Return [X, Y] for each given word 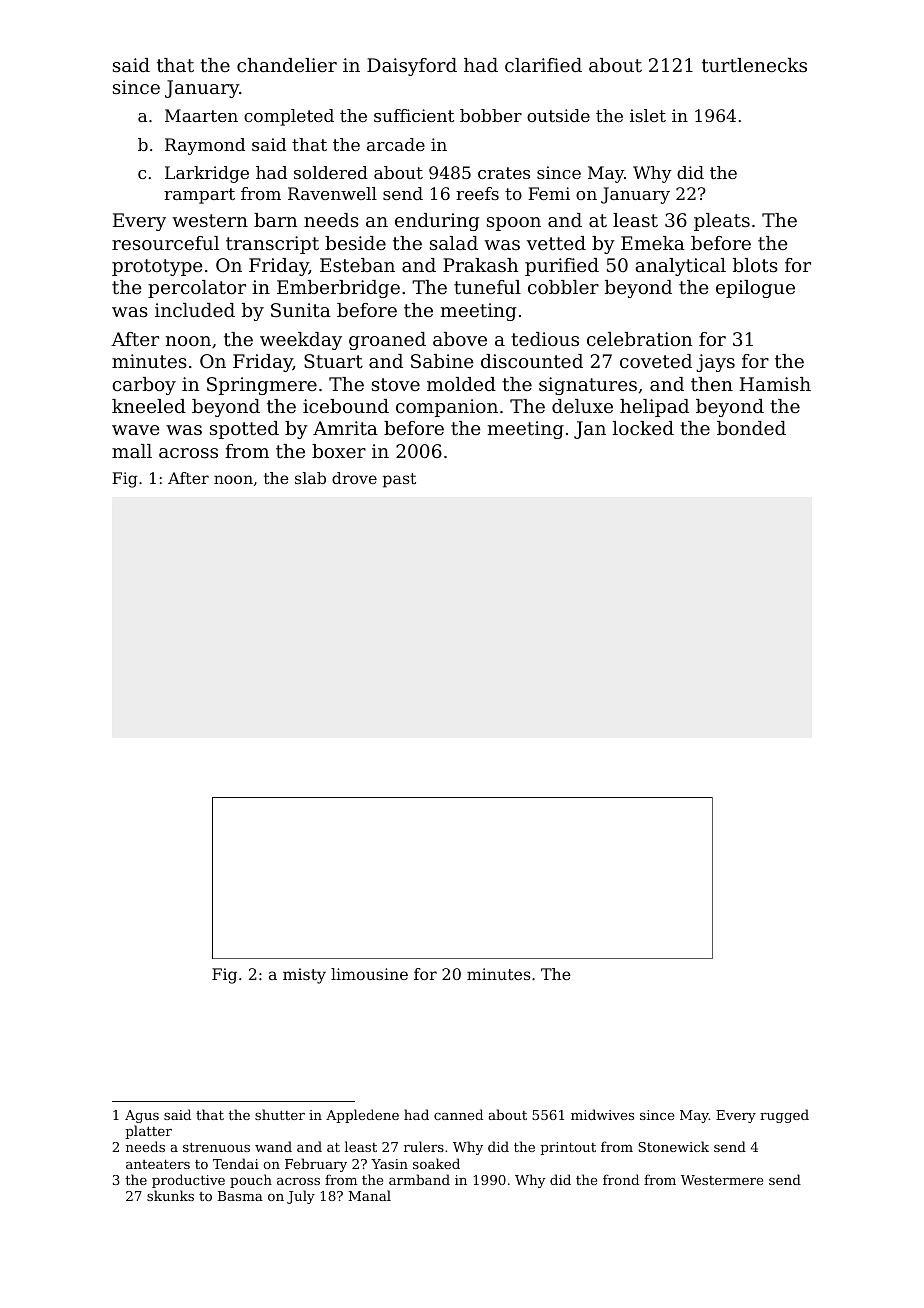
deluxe [582, 406]
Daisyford [412, 67]
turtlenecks [754, 65]
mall [132, 451]
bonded [751, 428]
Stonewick [673, 1146]
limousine [369, 974]
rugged [784, 1116]
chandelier [287, 65]
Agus [142, 1116]
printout [568, 1148]
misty [304, 976]
